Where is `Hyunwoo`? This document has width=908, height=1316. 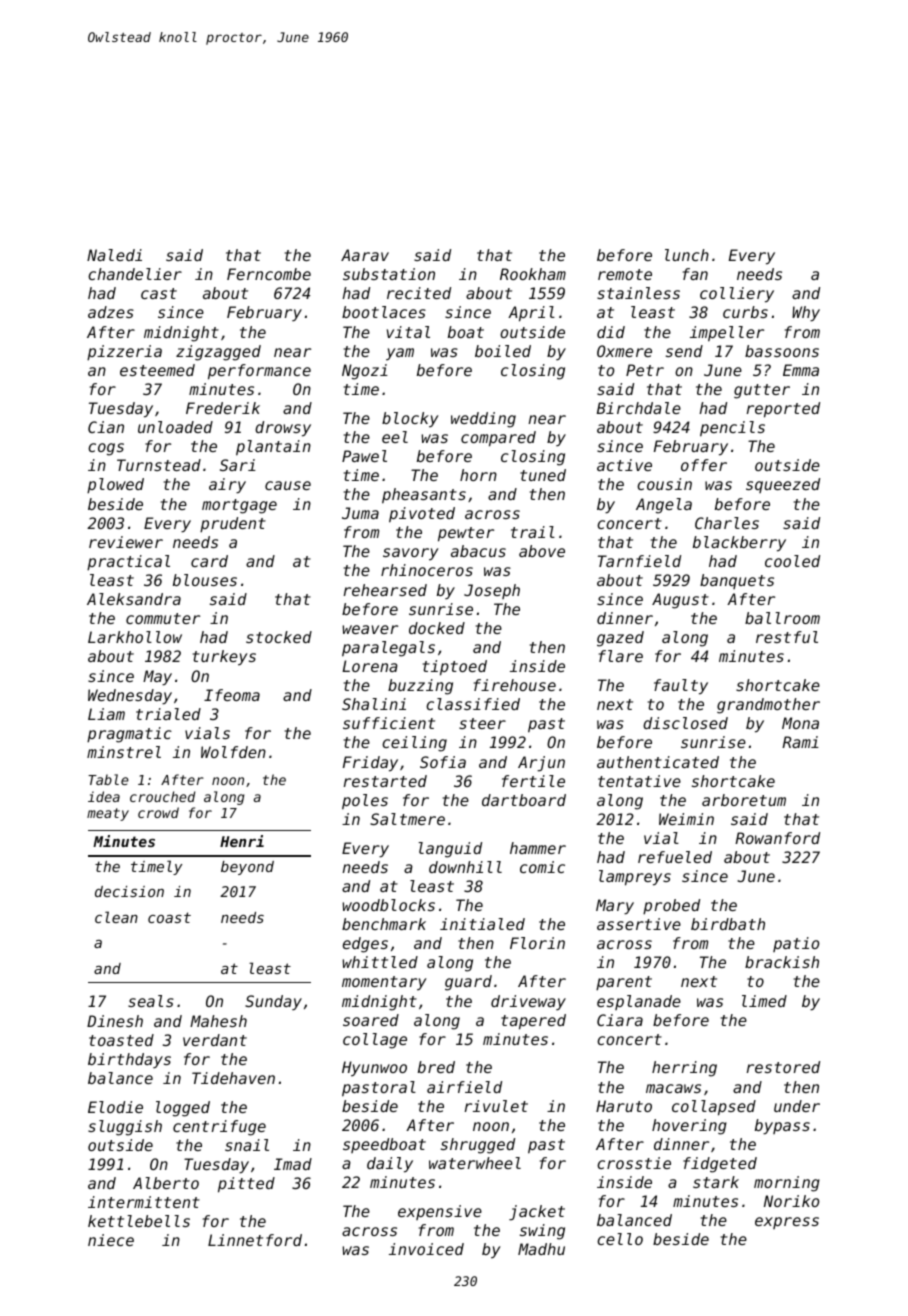
Hyunwoo is located at coordinates (374, 1069).
